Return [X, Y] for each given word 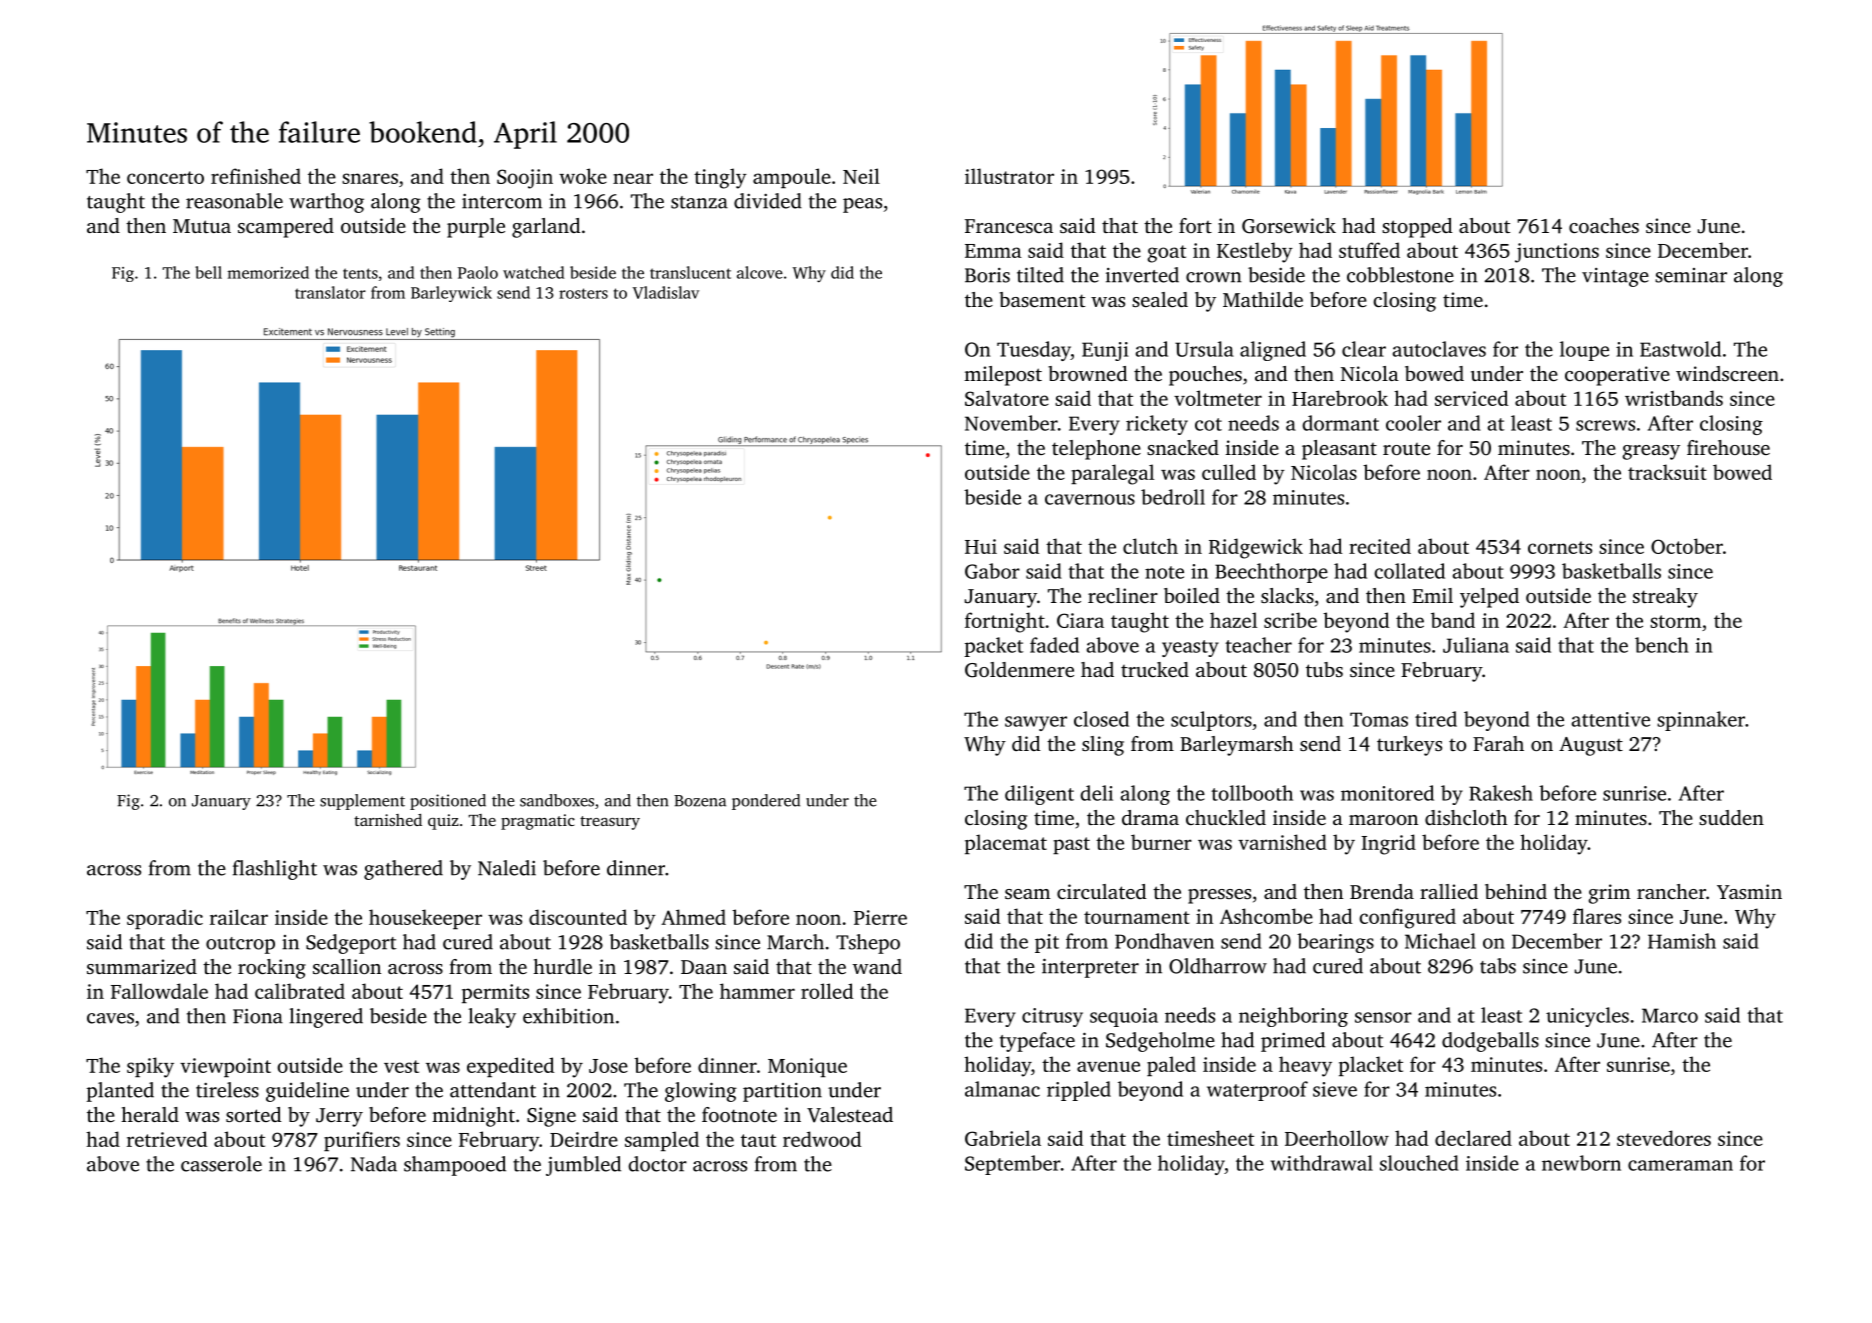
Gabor [992, 571]
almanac [1002, 1089]
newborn [1581, 1163]
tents [360, 273]
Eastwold [1680, 349]
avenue [1108, 1066]
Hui [981, 546]
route [1406, 449]
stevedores [1664, 1138]
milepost [1003, 376]
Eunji [1105, 351]
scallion [347, 966]
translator [330, 292]
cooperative [1617, 376]
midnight [473, 1117]
